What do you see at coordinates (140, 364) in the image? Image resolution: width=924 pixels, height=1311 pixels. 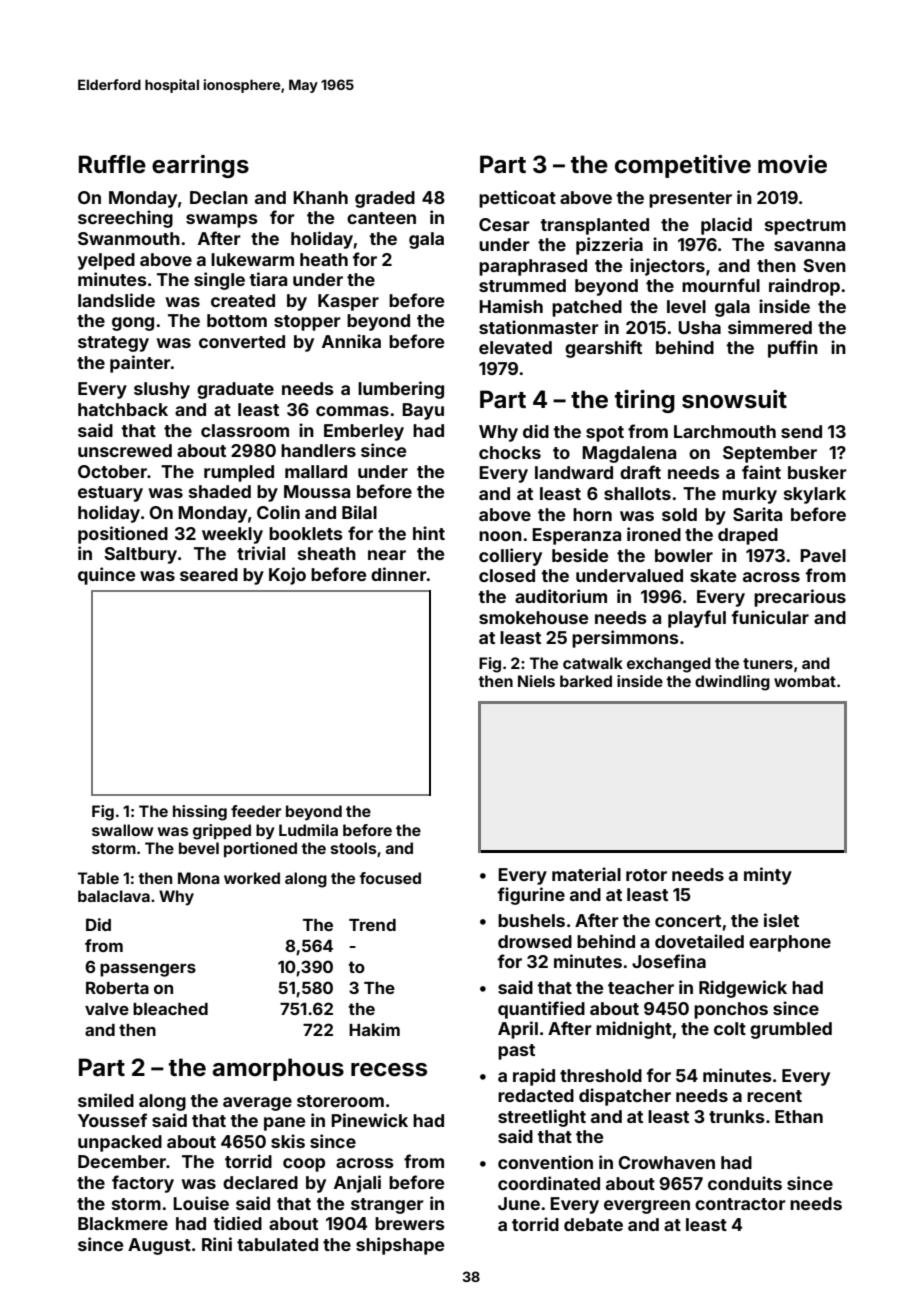 I see `painter` at bounding box center [140, 364].
